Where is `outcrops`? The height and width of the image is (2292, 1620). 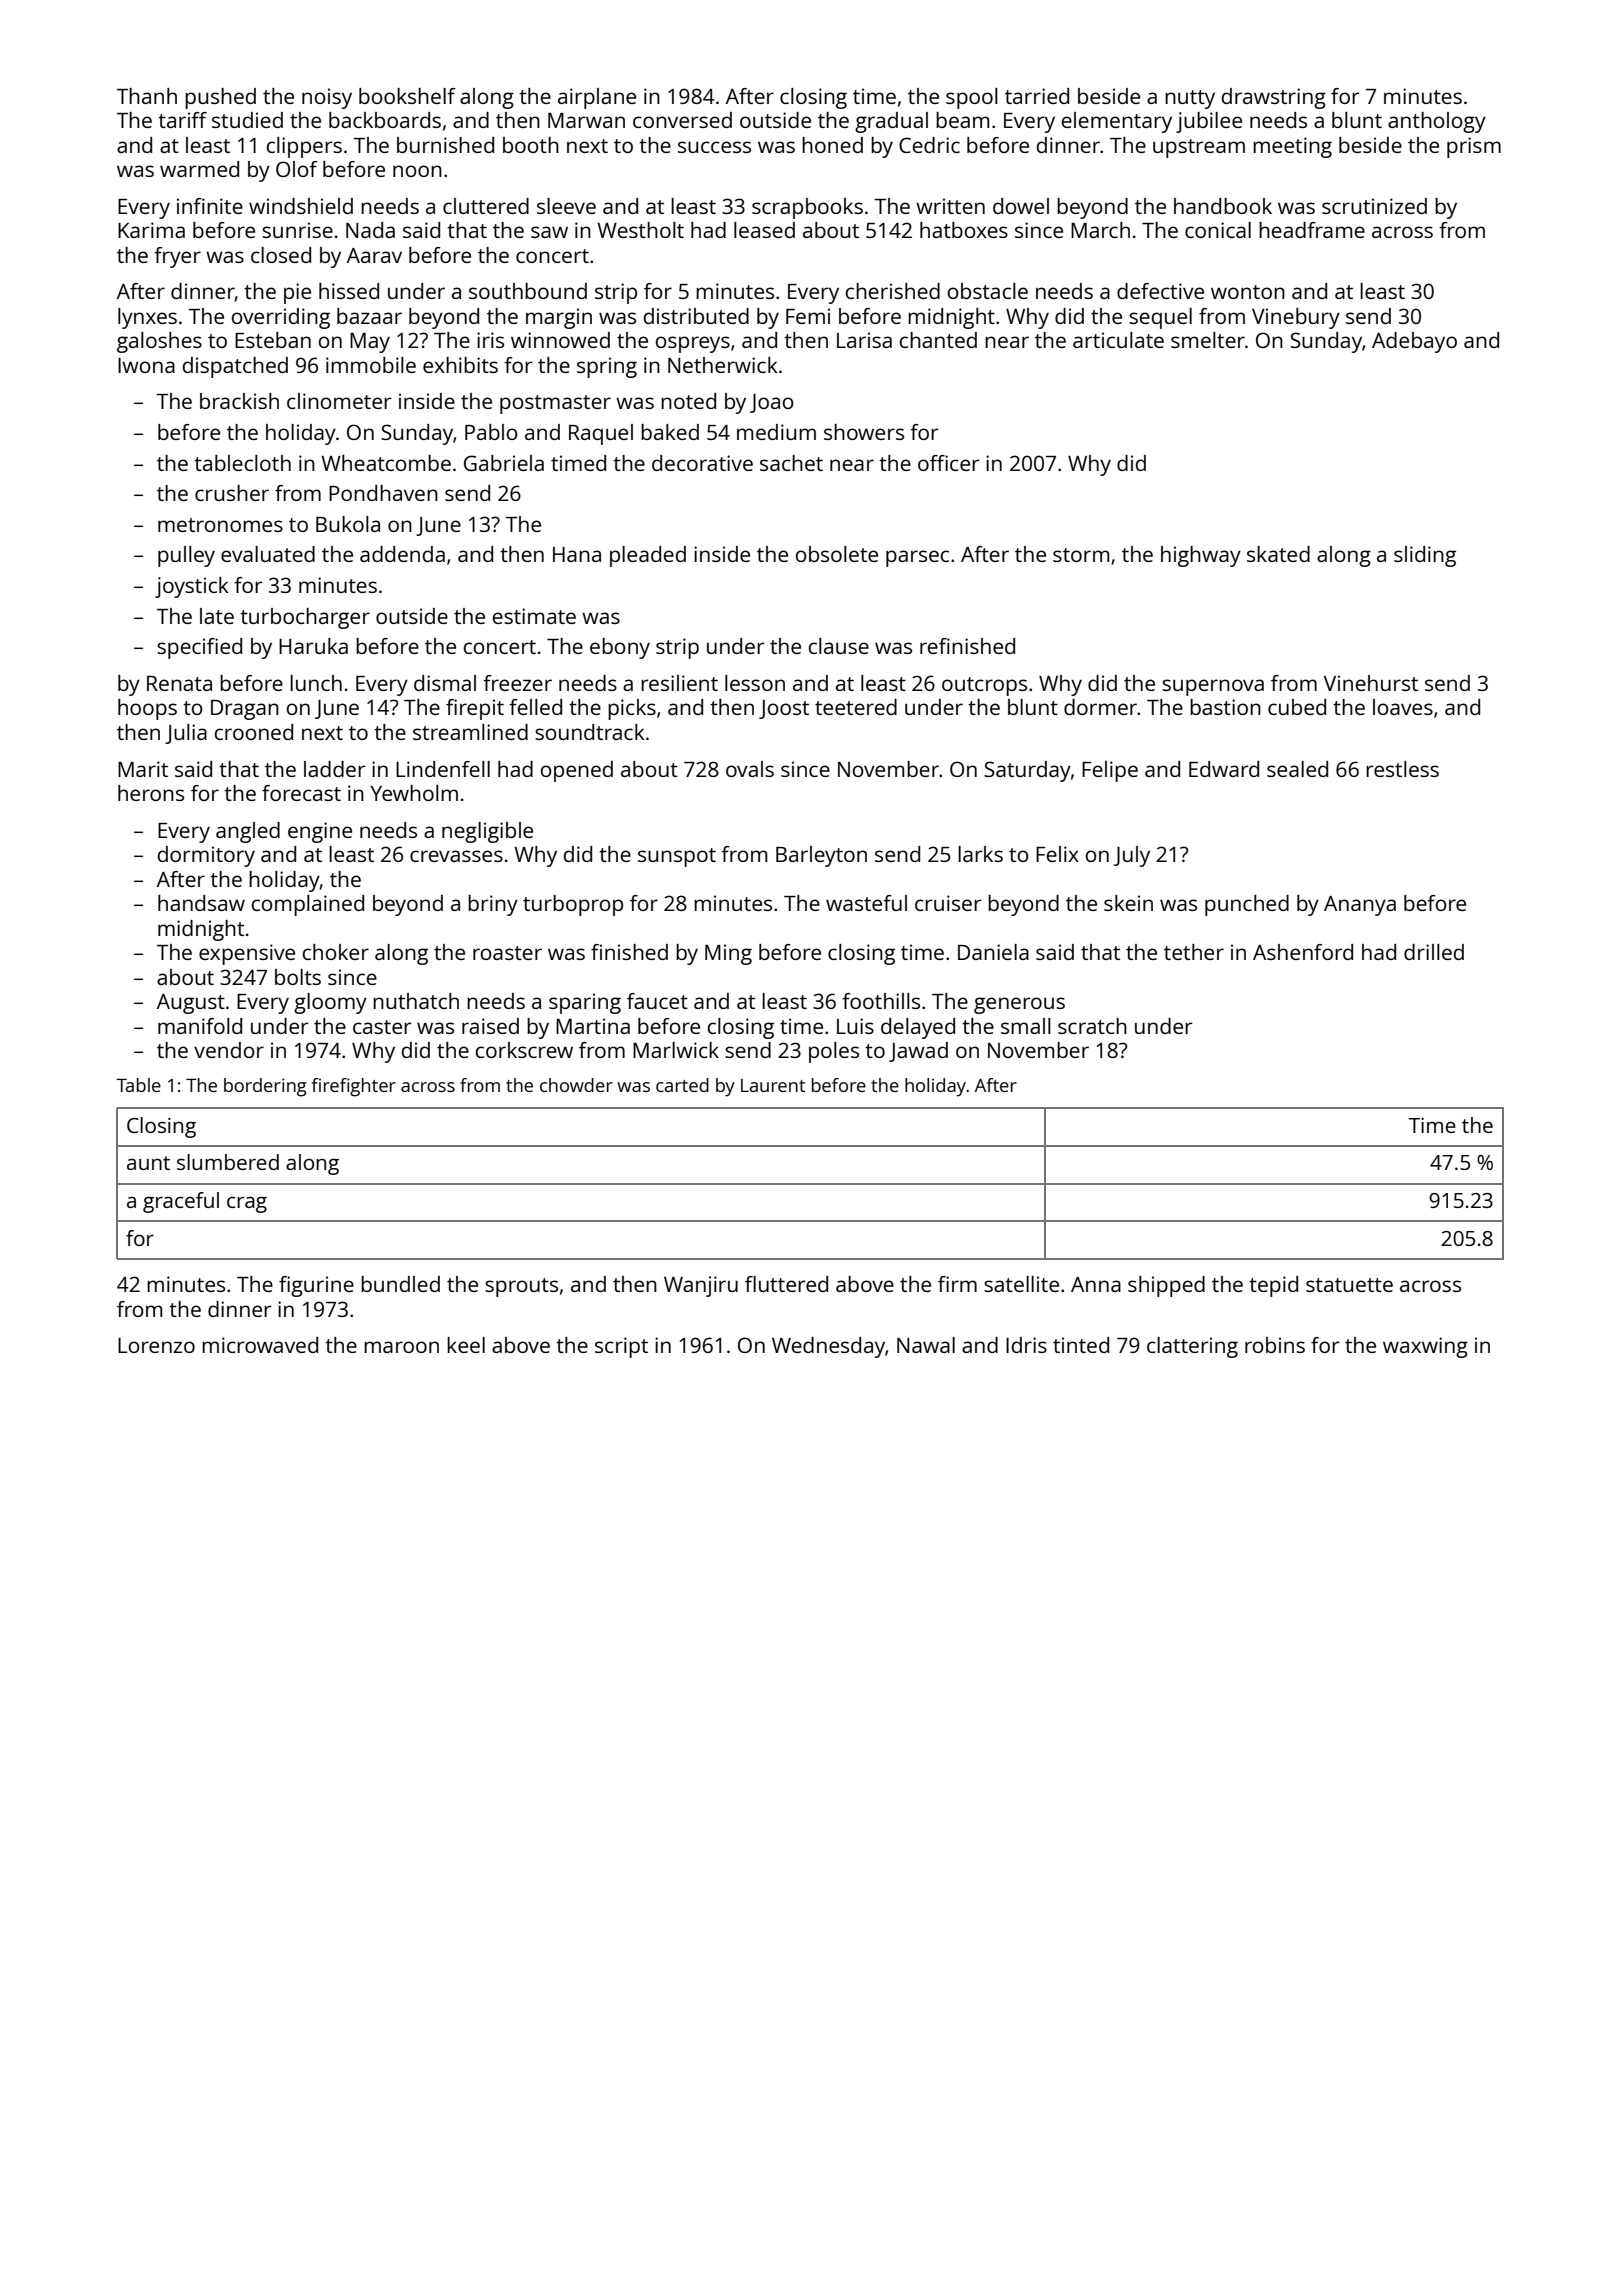 outcrops is located at coordinates (984, 686).
